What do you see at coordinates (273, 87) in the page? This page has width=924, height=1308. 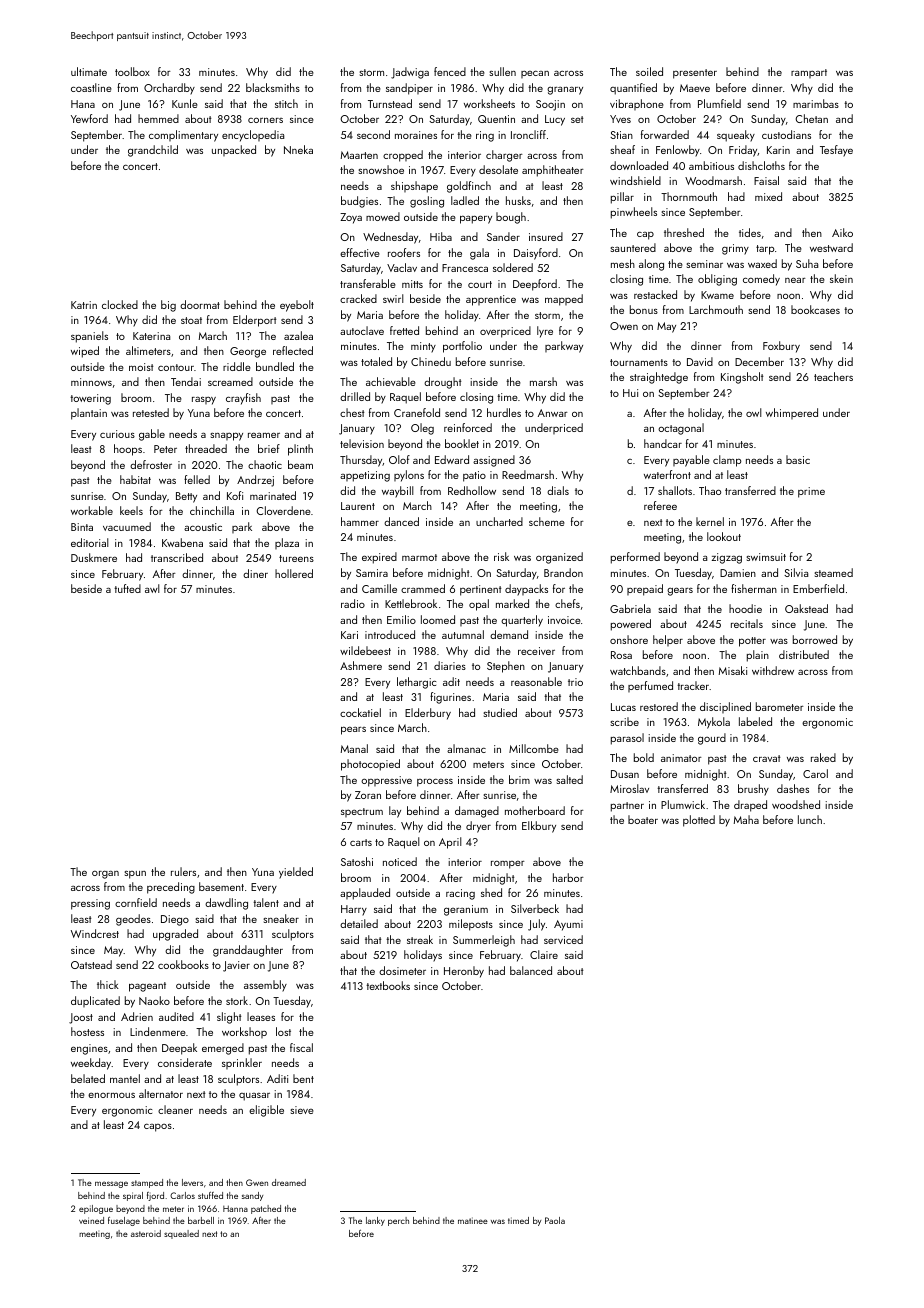 I see `blacksmiths` at bounding box center [273, 87].
